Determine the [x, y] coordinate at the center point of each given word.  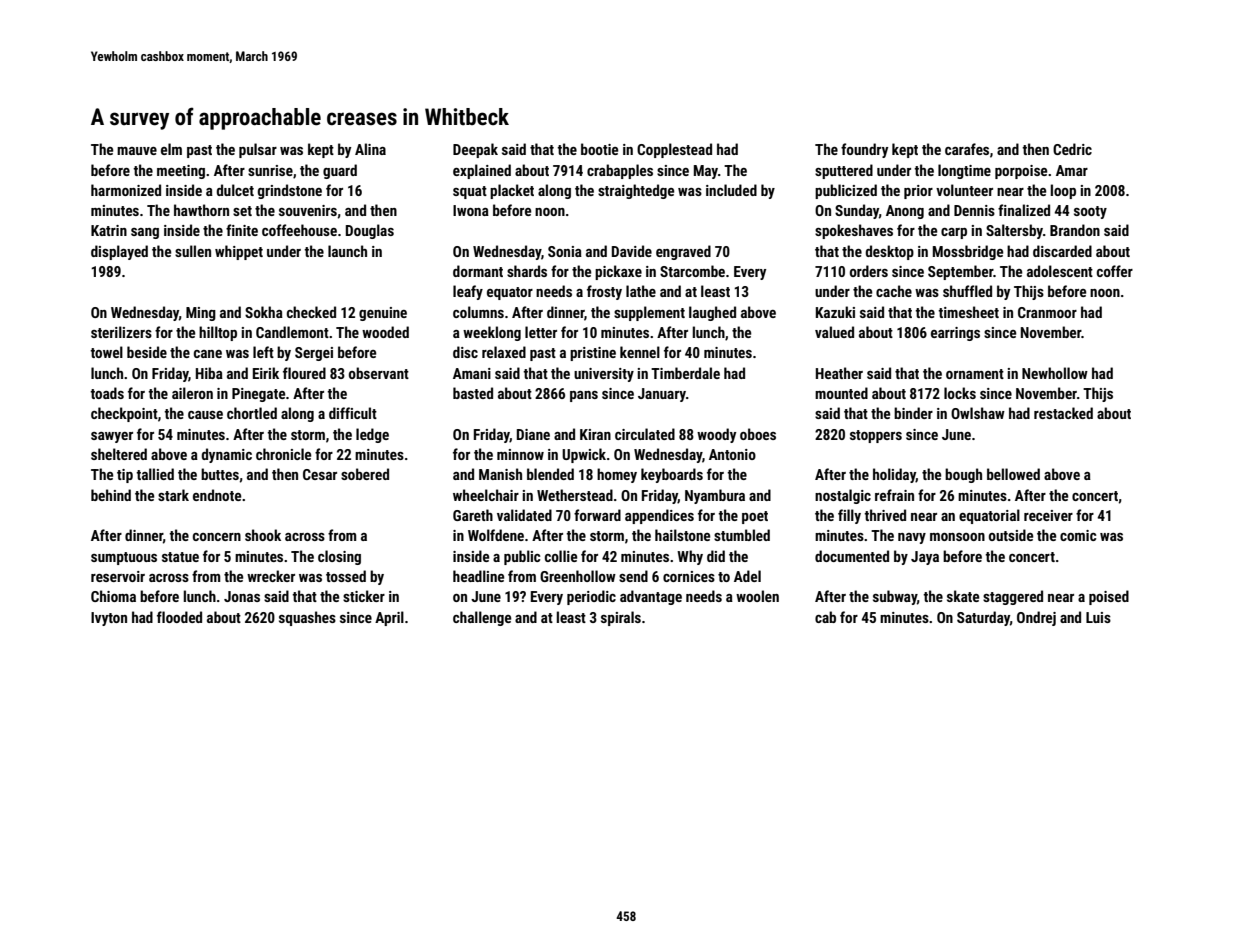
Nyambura [715, 496]
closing [339, 557]
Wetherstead [575, 495]
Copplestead [674, 150]
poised [1109, 597]
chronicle [283, 454]
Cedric [1072, 149]
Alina [370, 149]
